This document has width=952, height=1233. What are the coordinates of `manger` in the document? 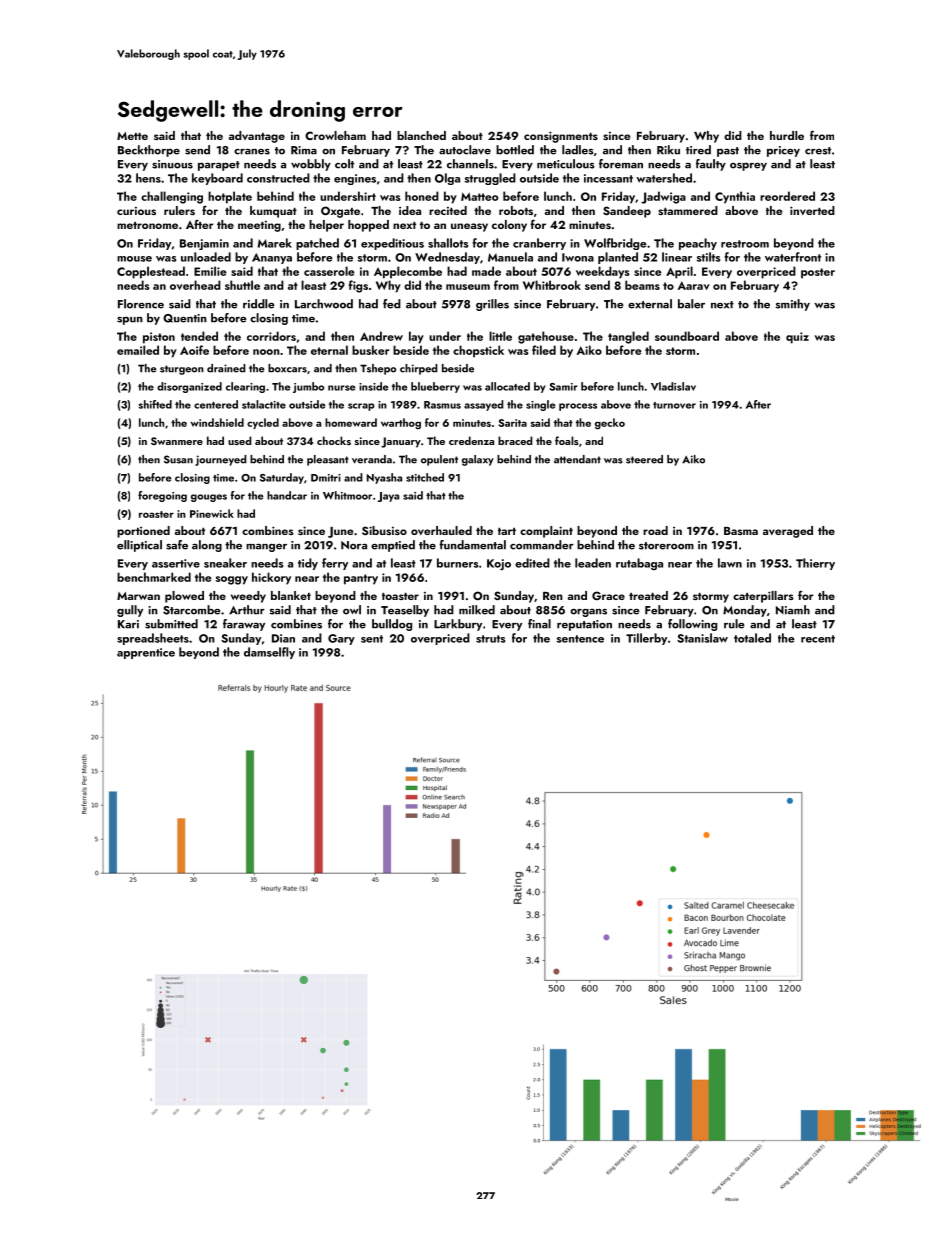 It's located at (266, 547).
